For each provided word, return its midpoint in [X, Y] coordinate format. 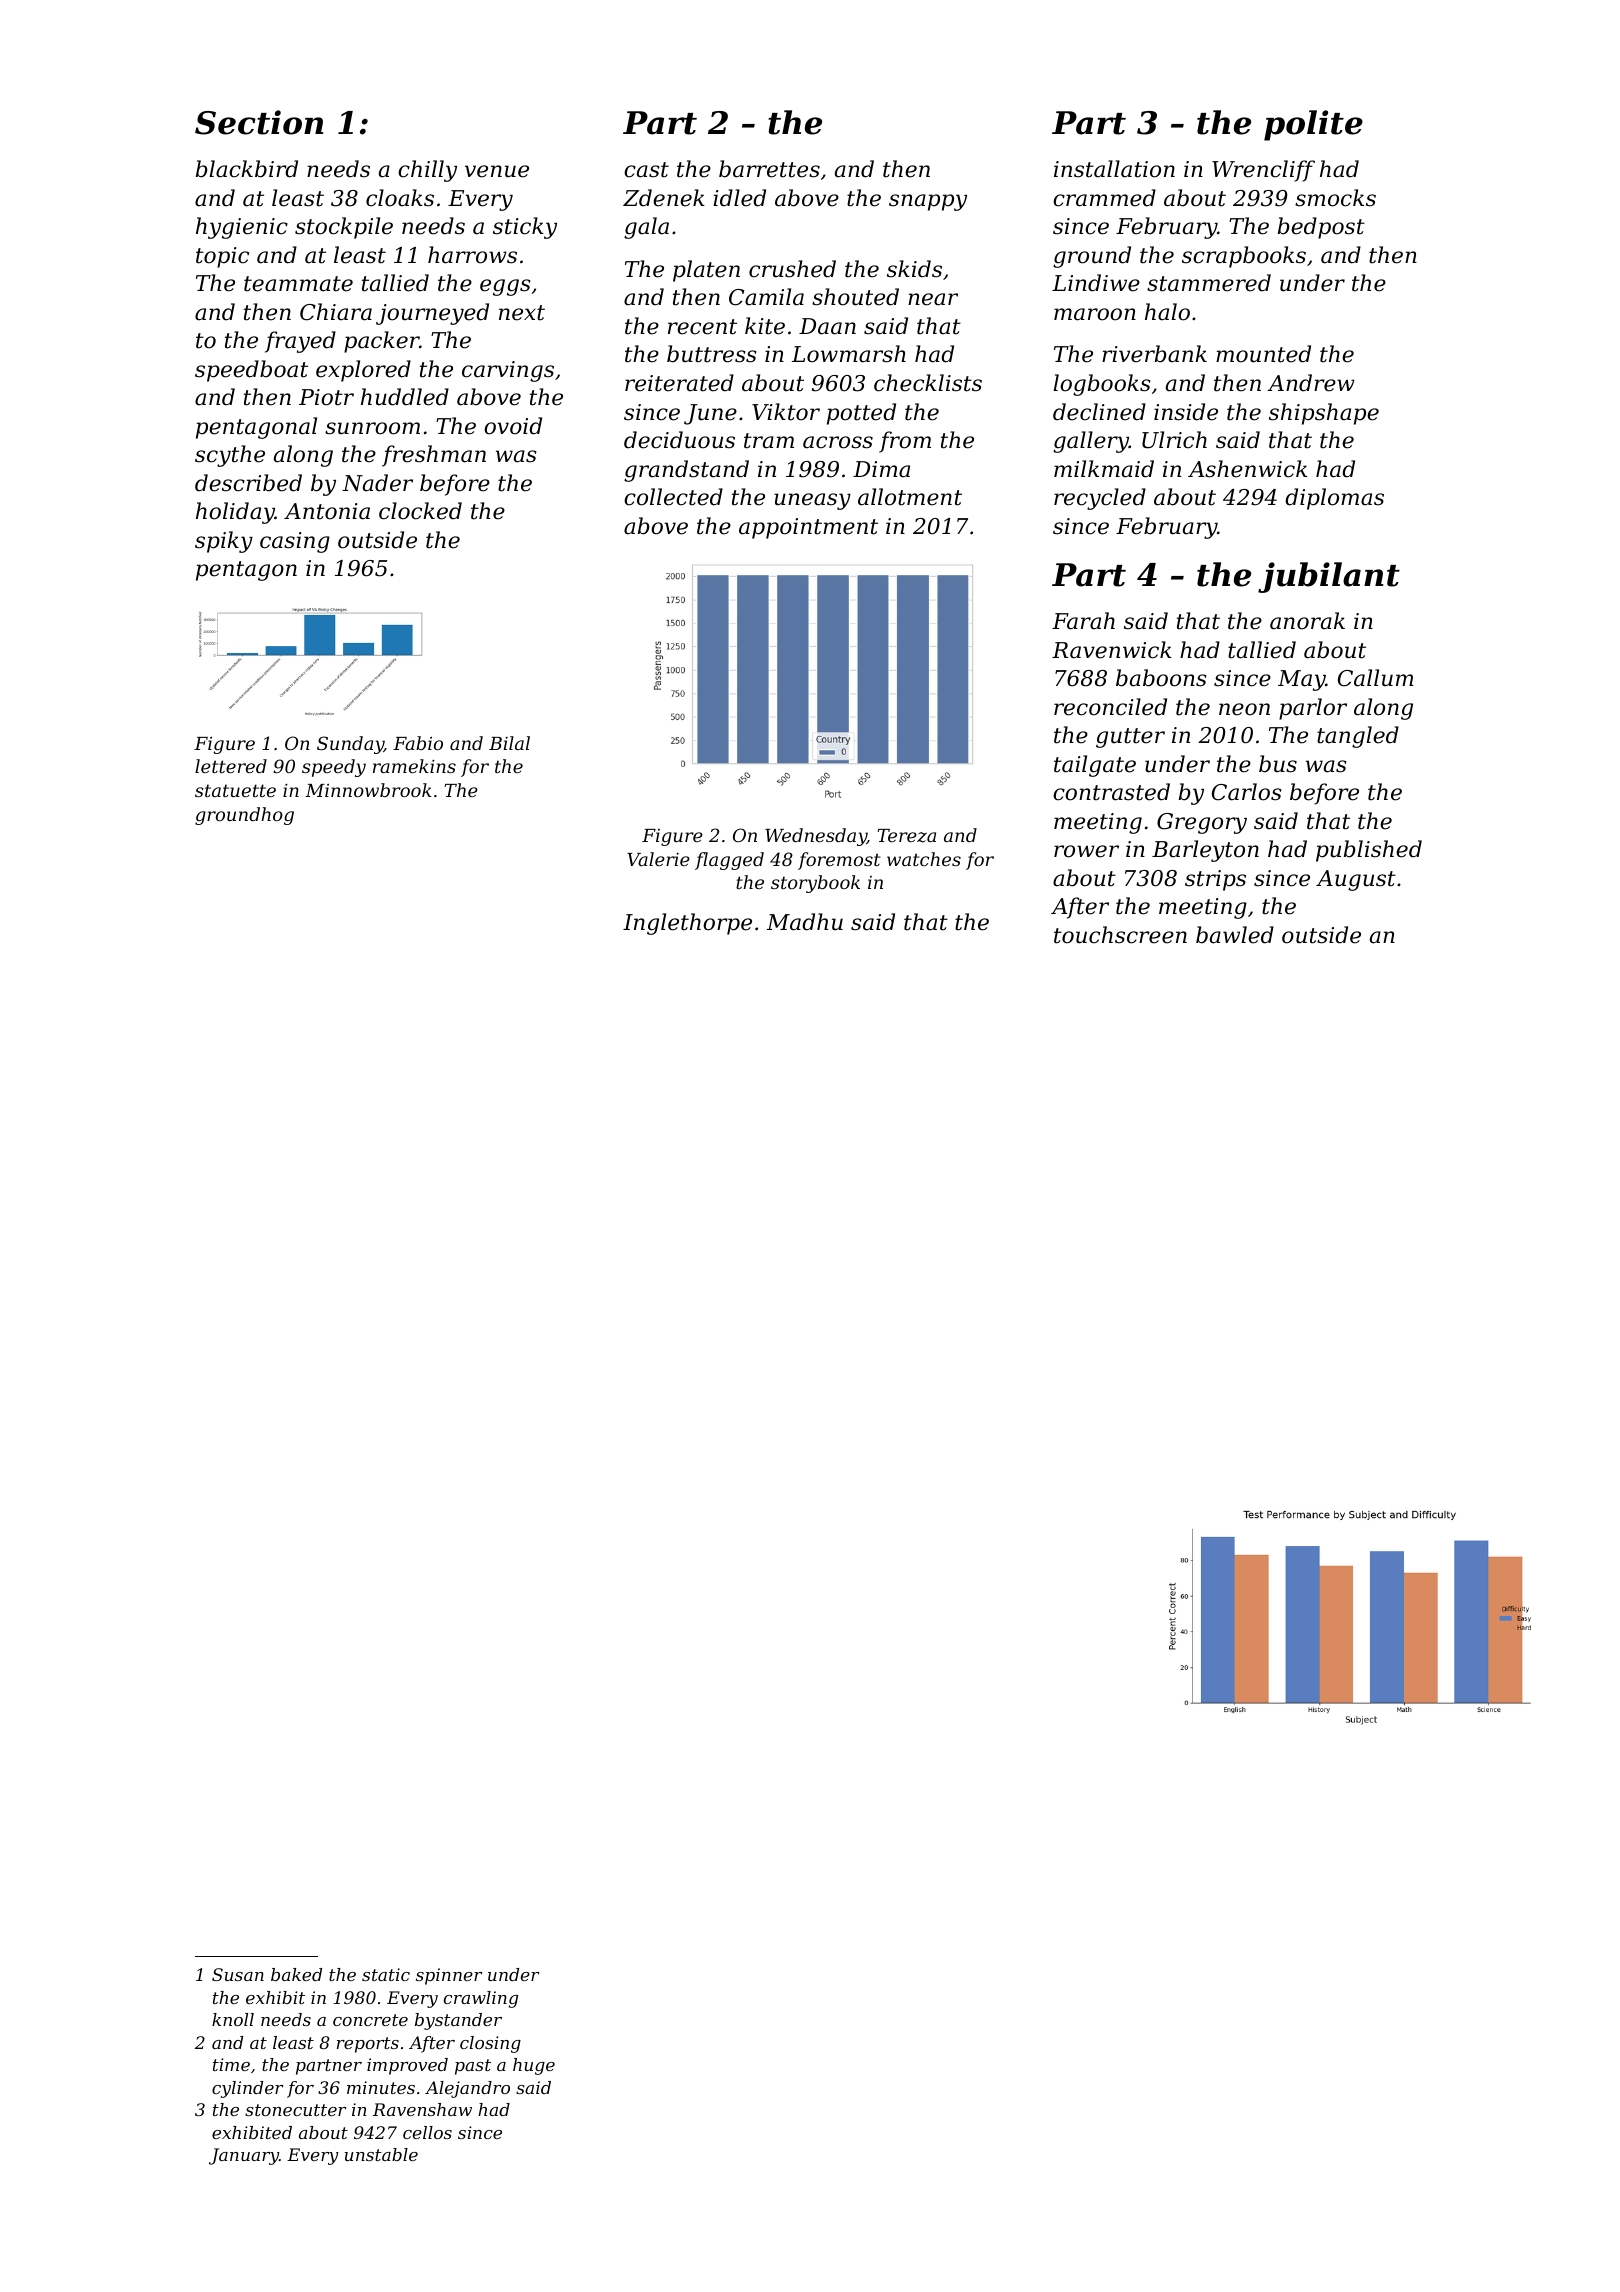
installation [1114, 169]
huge [534, 2066]
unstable [381, 2154]
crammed [1104, 198]
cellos [427, 2132]
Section [259, 122]
